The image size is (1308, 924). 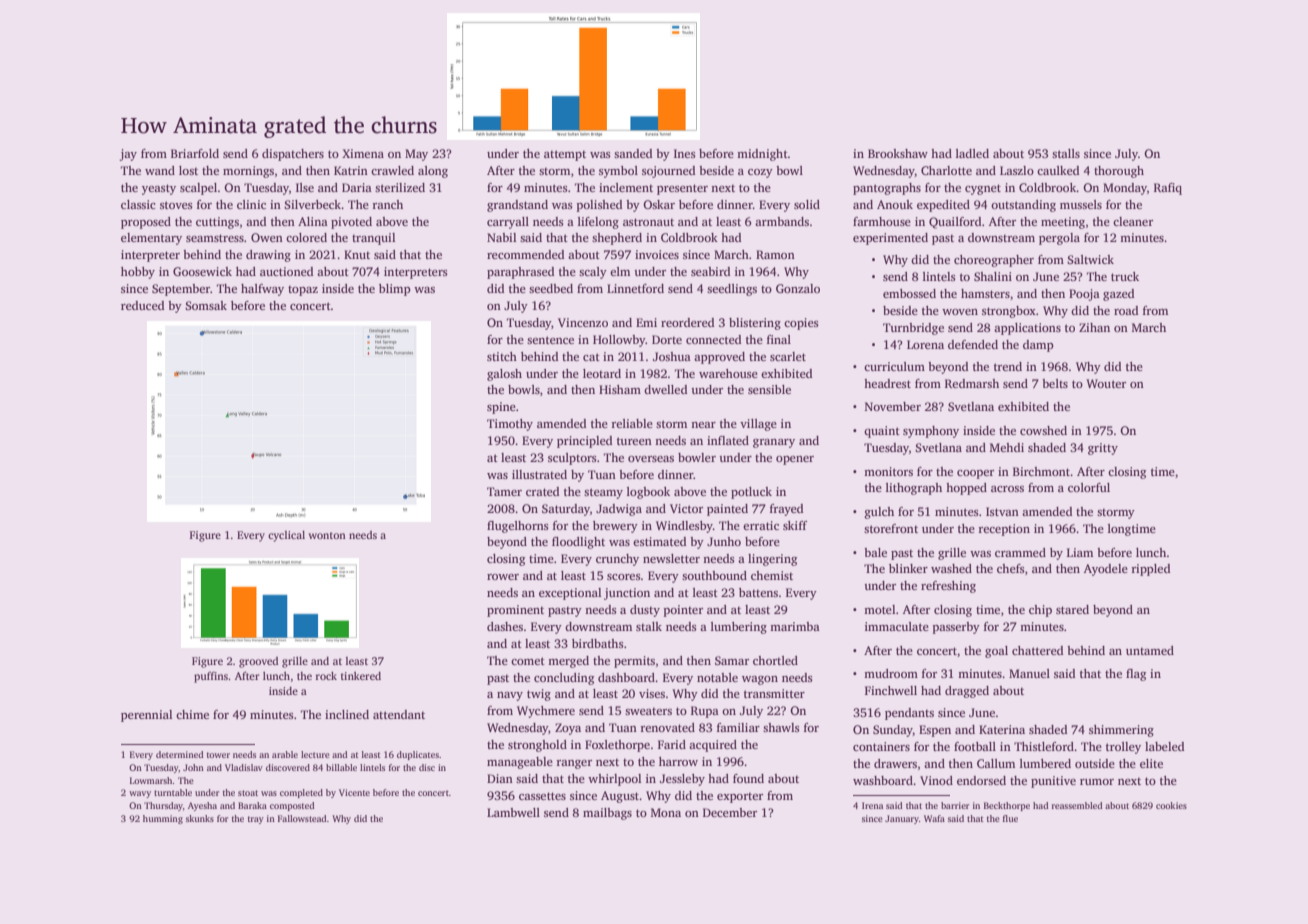 I want to click on Somsak, so click(x=206, y=305).
